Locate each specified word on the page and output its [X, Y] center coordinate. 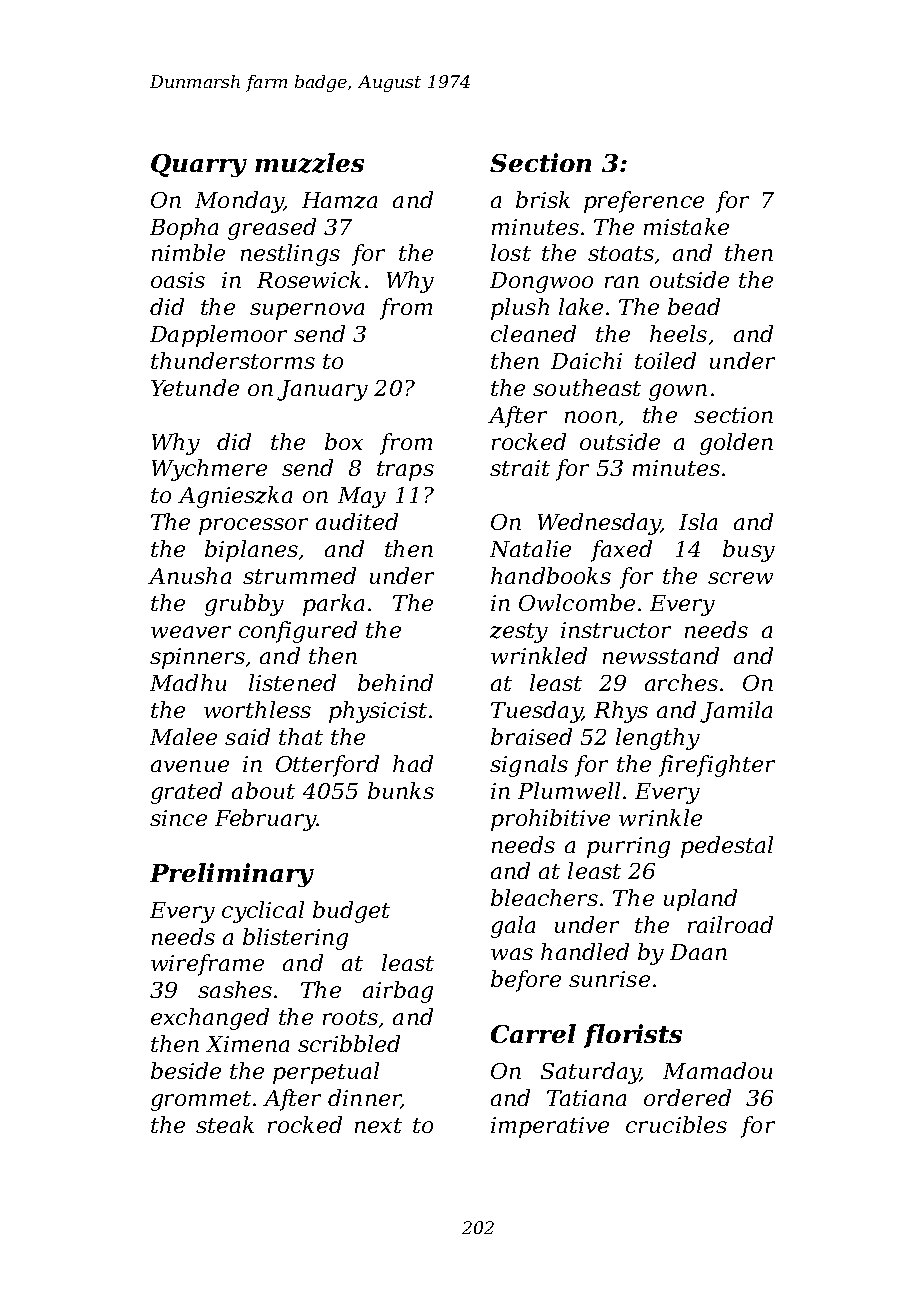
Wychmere [209, 470]
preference [644, 202]
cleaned [533, 333]
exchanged [210, 1019]
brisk [543, 199]
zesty [519, 633]
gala [513, 927]
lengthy [658, 739]
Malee [183, 736]
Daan [698, 952]
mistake [686, 226]
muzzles [309, 163]
